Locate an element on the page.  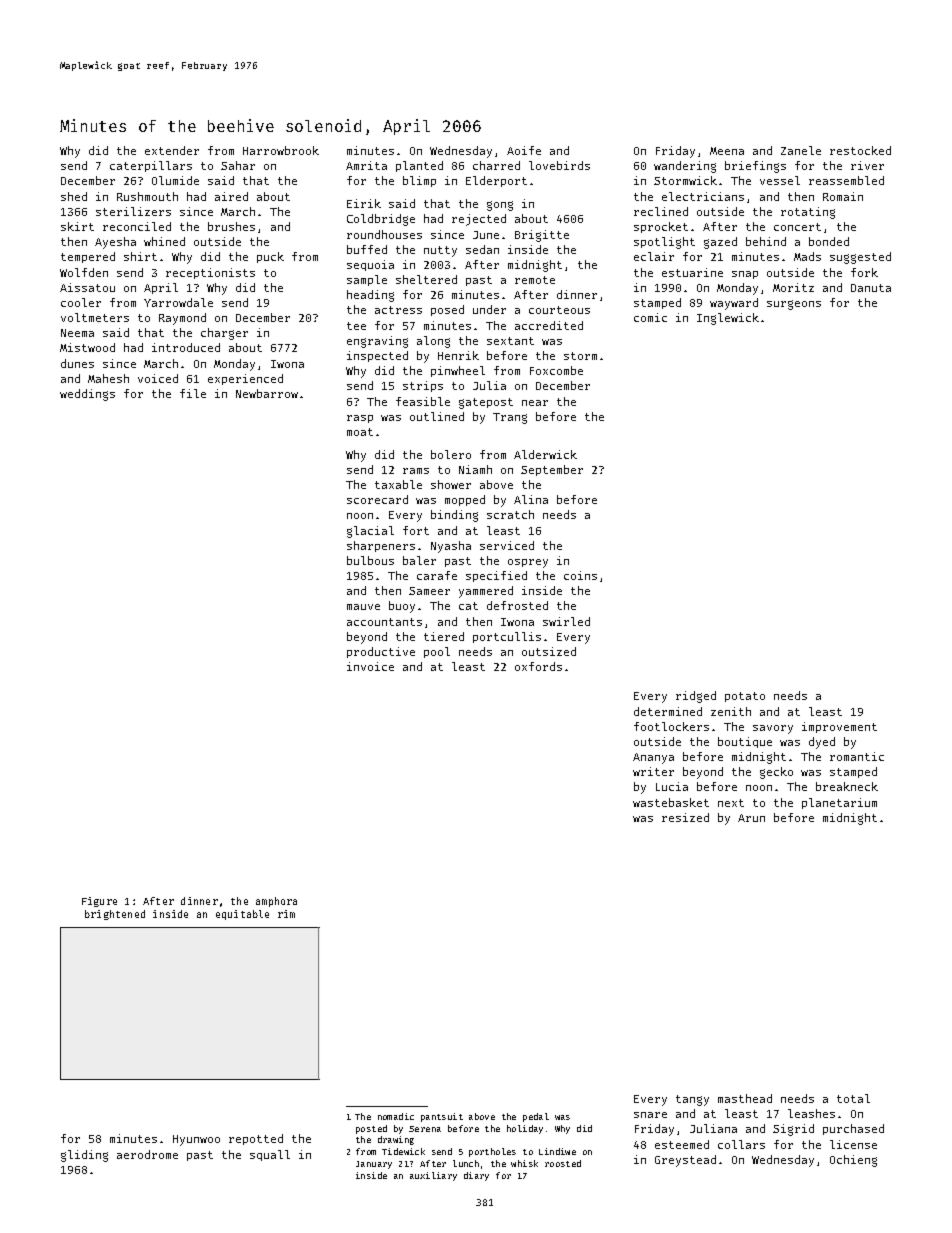
lovebirds is located at coordinates (559, 165).
